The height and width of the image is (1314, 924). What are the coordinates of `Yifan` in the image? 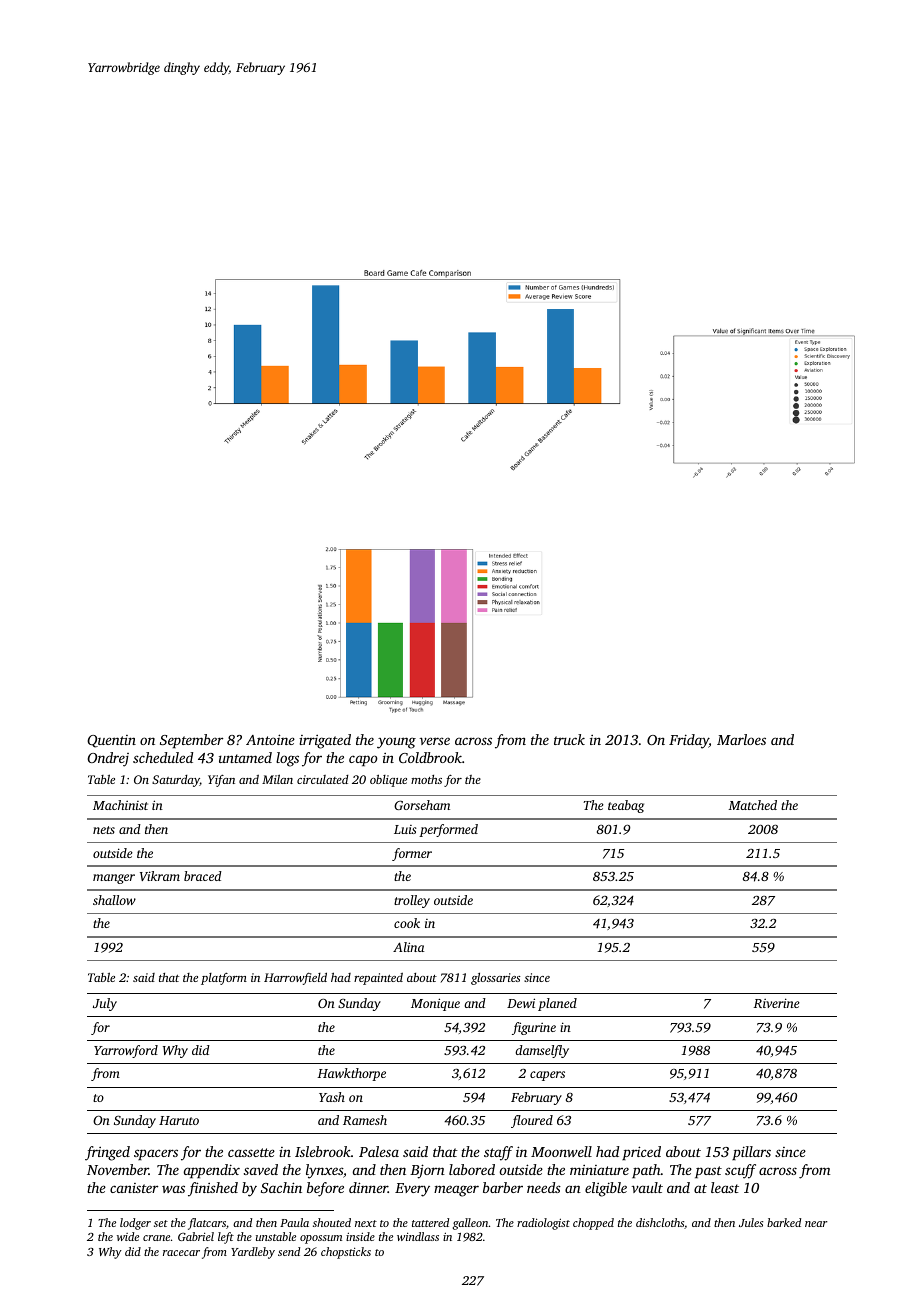 It's located at (221, 781).
